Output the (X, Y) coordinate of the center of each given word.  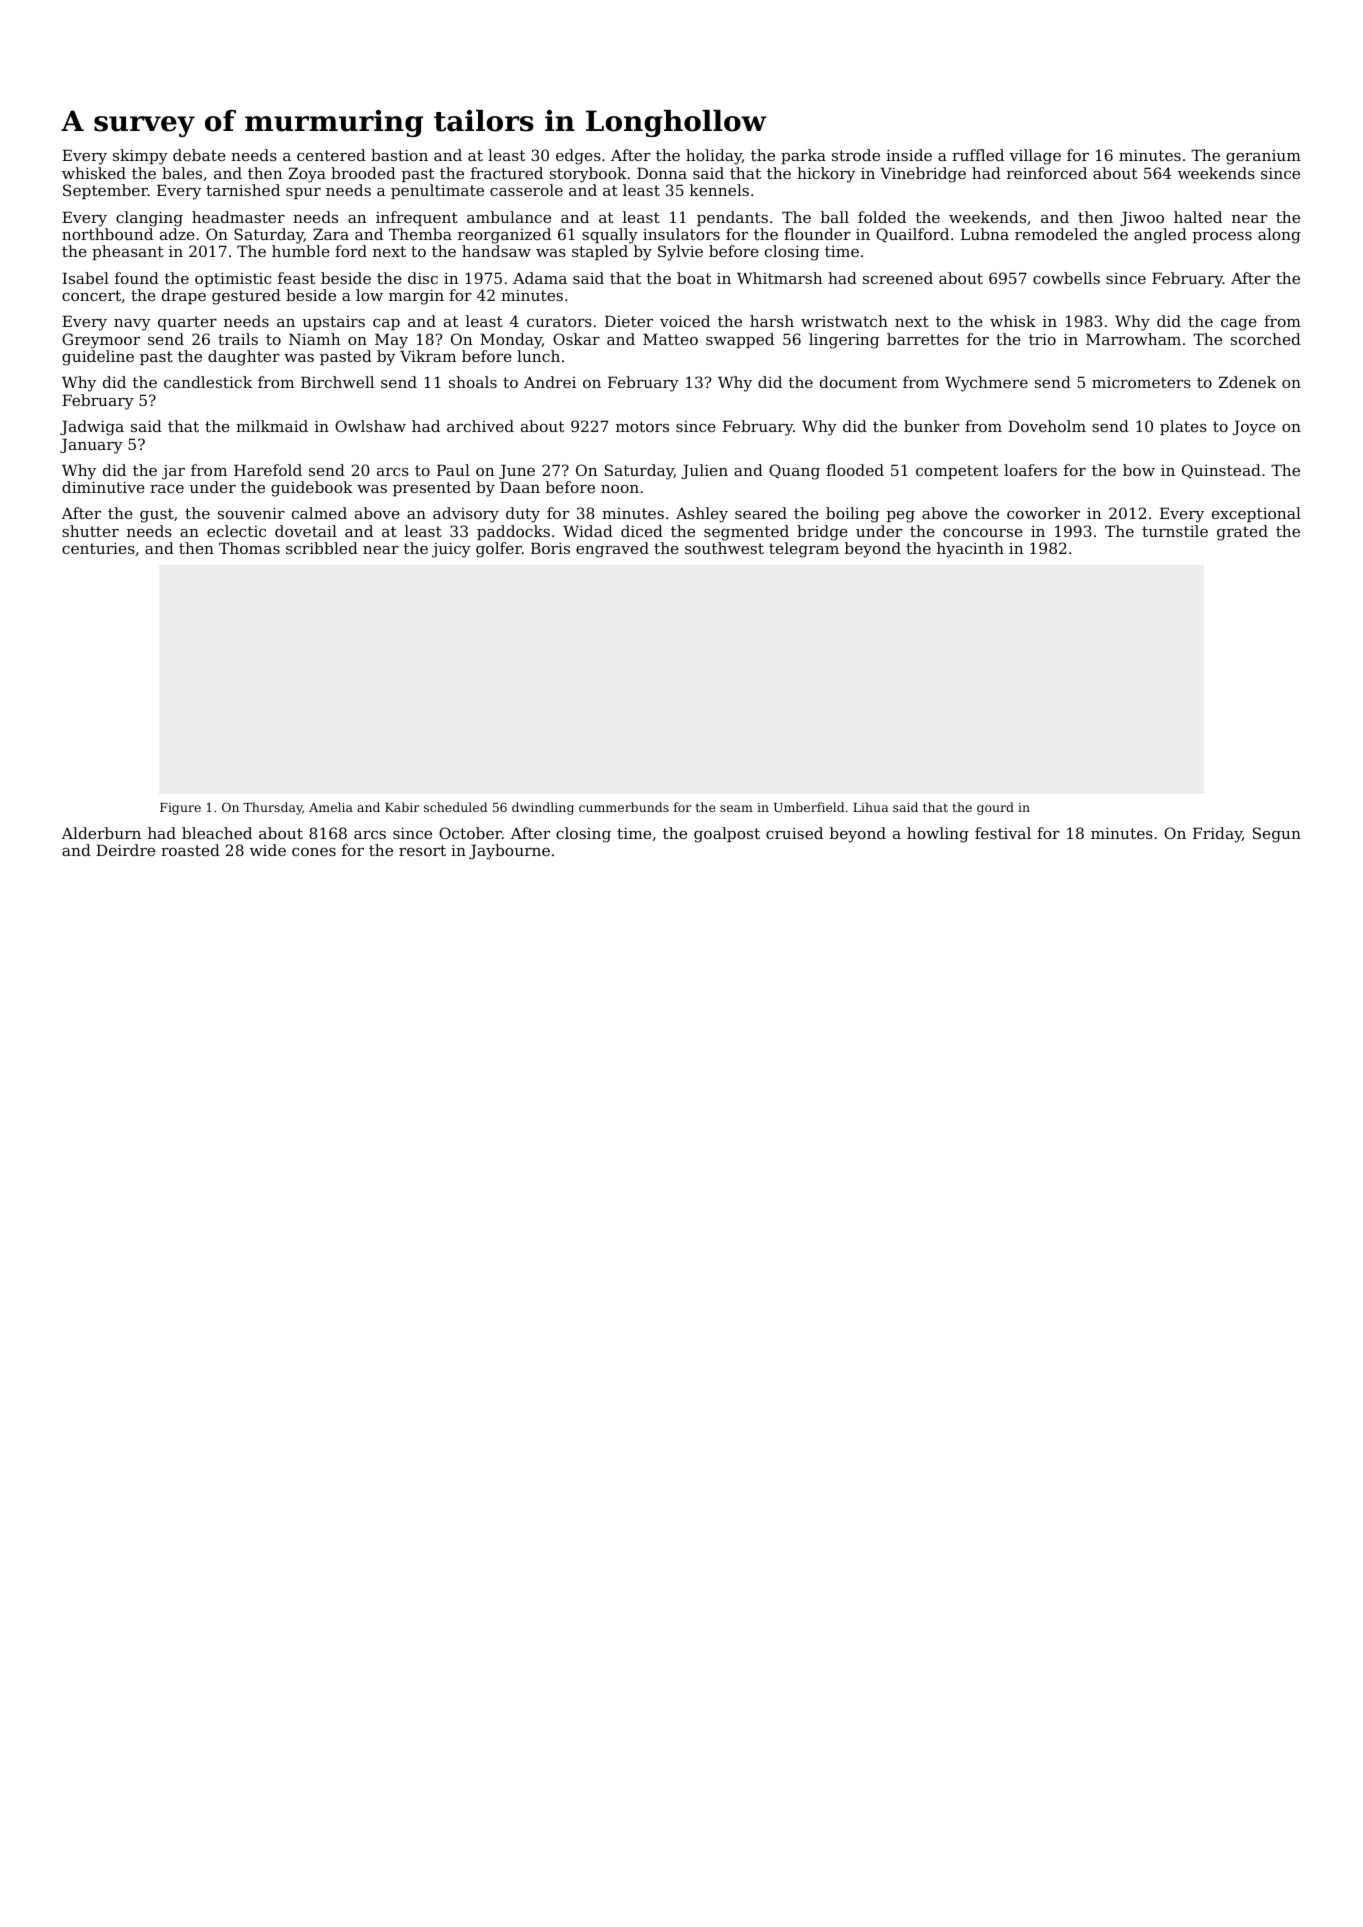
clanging (149, 219)
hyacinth (970, 550)
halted (1198, 217)
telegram (804, 550)
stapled (600, 252)
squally (610, 236)
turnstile (1175, 531)
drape (184, 296)
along (1279, 236)
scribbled (322, 548)
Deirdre (125, 850)
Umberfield (809, 807)
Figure (180, 809)
